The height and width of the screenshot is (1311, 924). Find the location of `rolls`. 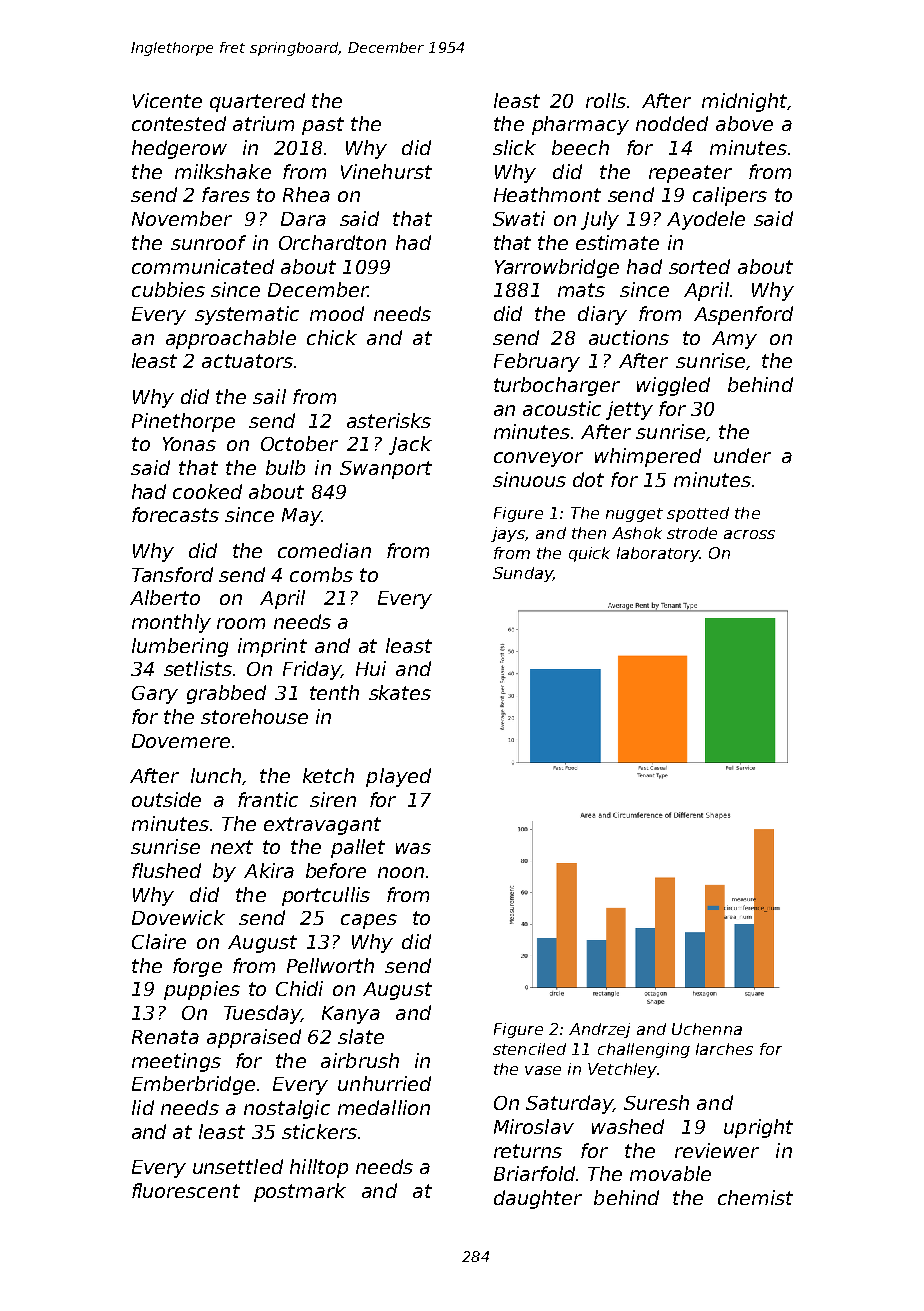

rolls is located at coordinates (606, 100).
